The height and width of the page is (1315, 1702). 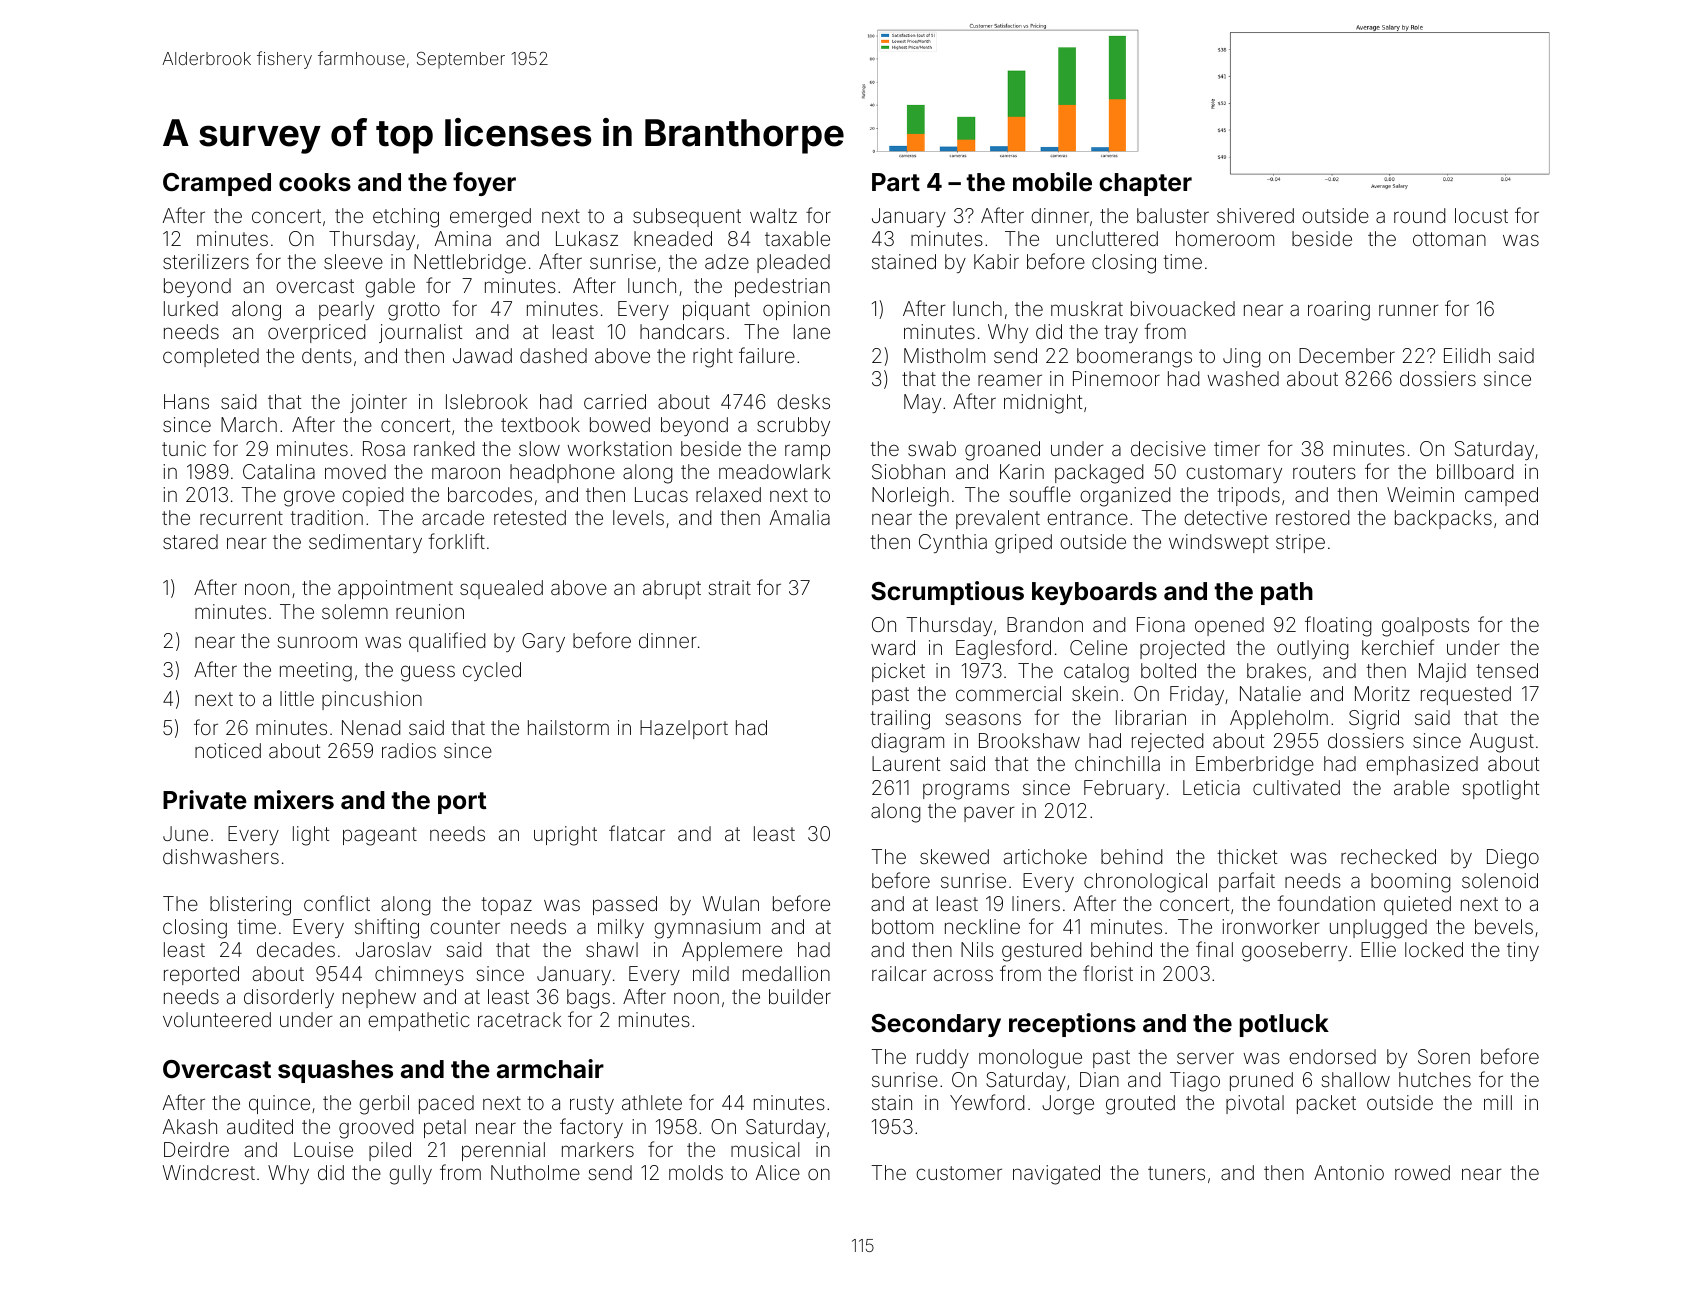 What do you see at coordinates (908, 471) in the page?
I see `Siobhan` at bounding box center [908, 471].
